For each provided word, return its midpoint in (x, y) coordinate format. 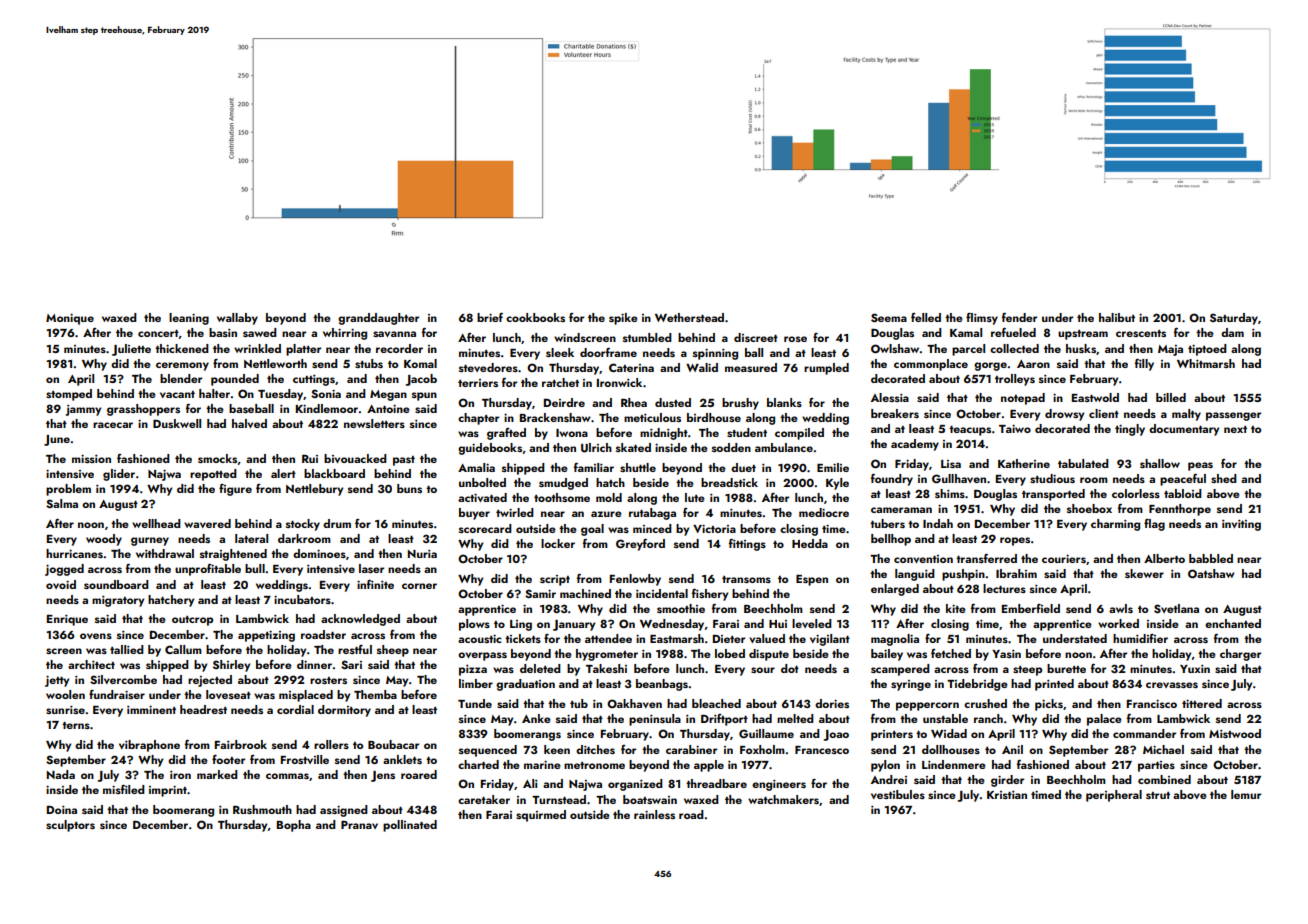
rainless (654, 814)
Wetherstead (689, 317)
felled (926, 317)
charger (1240, 655)
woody (104, 540)
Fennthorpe (1180, 510)
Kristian (1007, 795)
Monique (70, 319)
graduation (525, 685)
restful (355, 649)
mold (609, 497)
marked (217, 774)
